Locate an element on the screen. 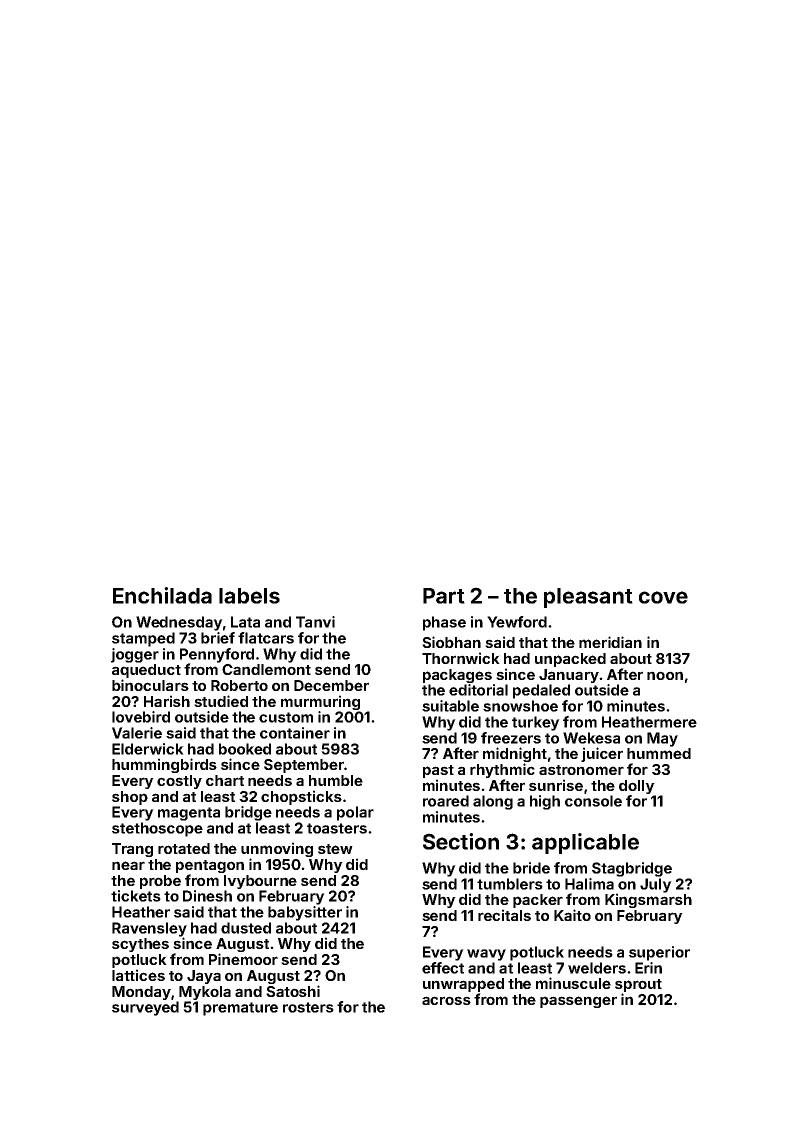 The image size is (809, 1148). jogger is located at coordinates (135, 655).
